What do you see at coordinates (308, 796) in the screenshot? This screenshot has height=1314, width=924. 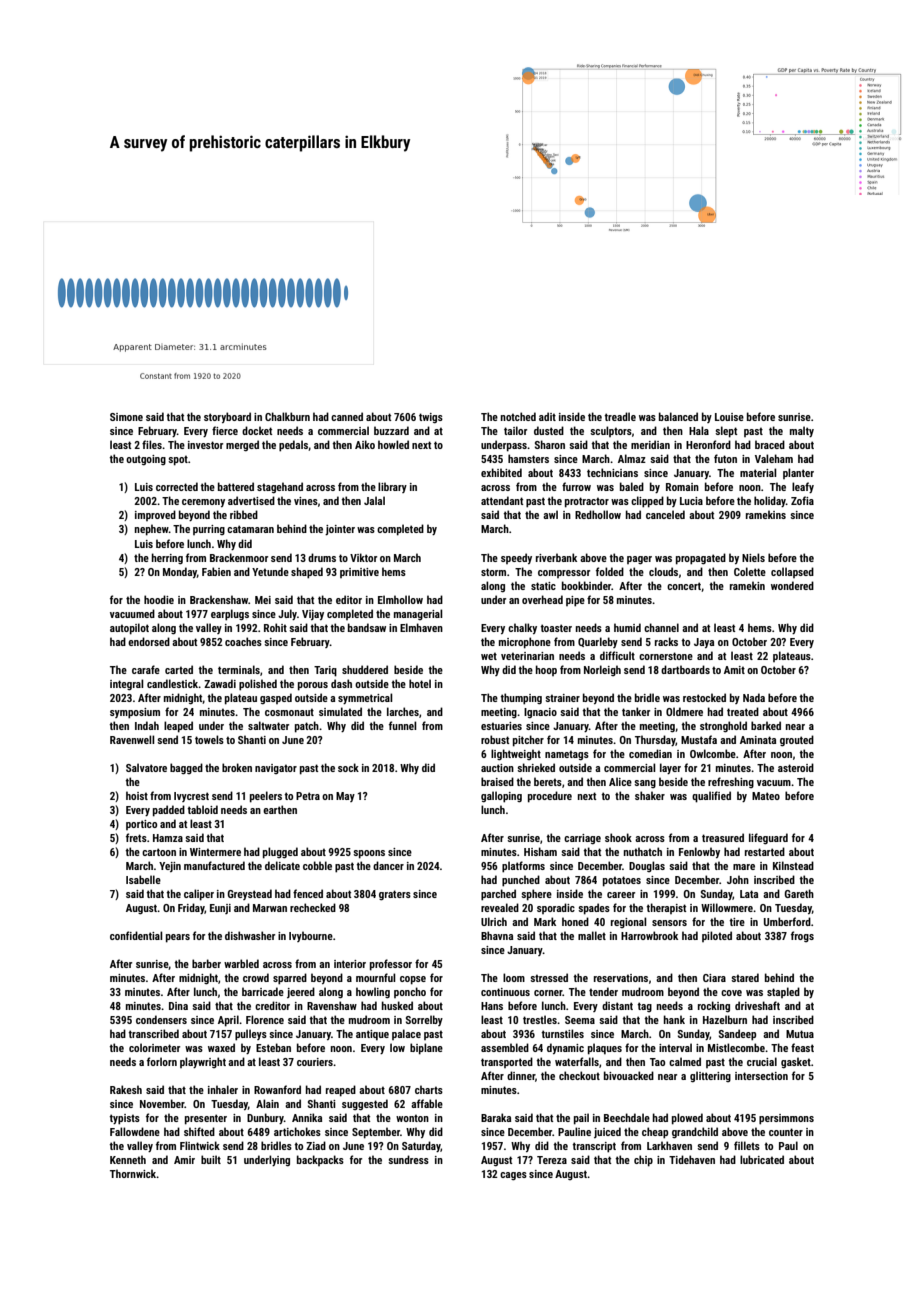 I see `Petra` at bounding box center [308, 796].
